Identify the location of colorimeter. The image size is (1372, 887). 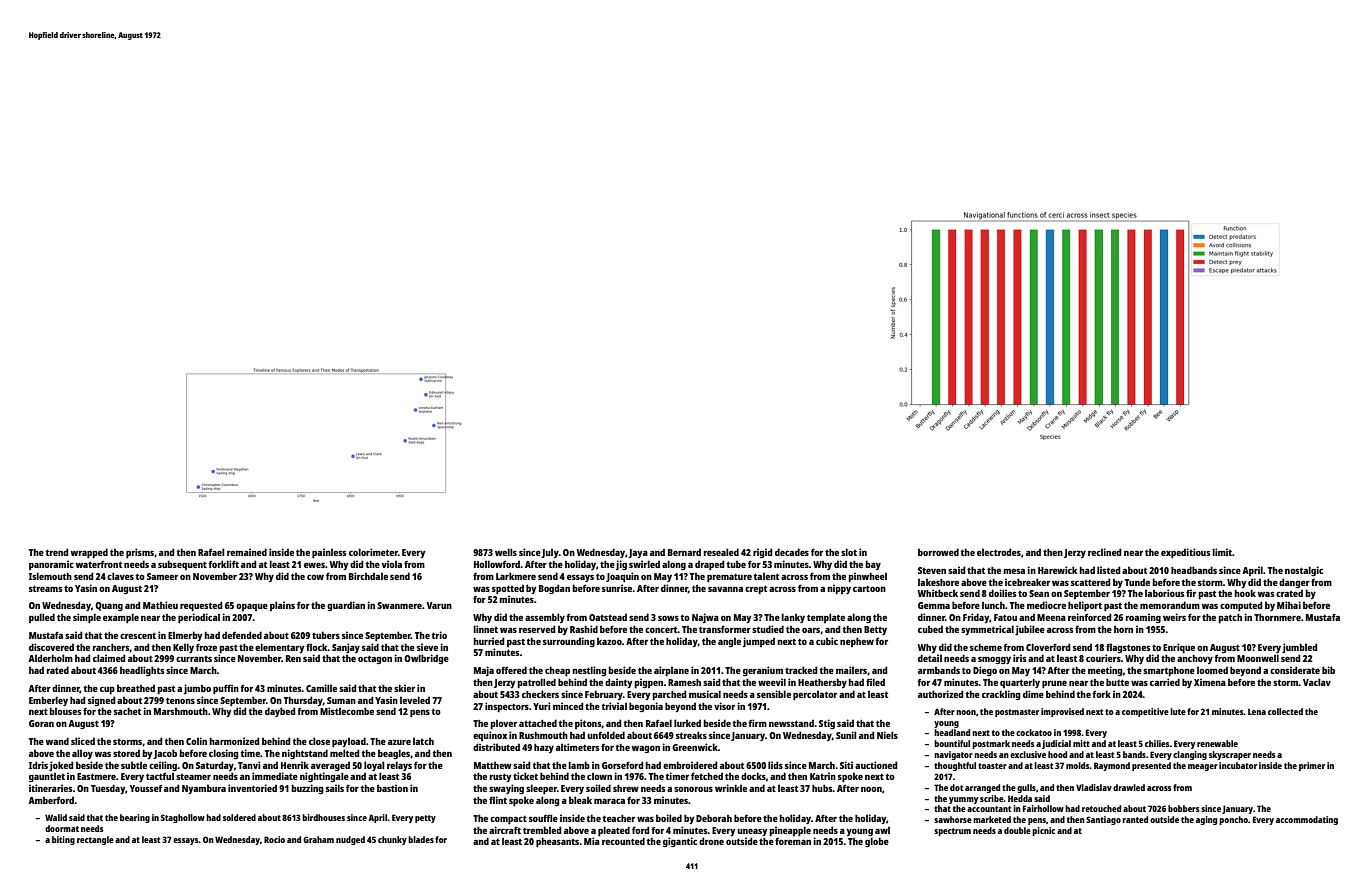
(373, 552).
